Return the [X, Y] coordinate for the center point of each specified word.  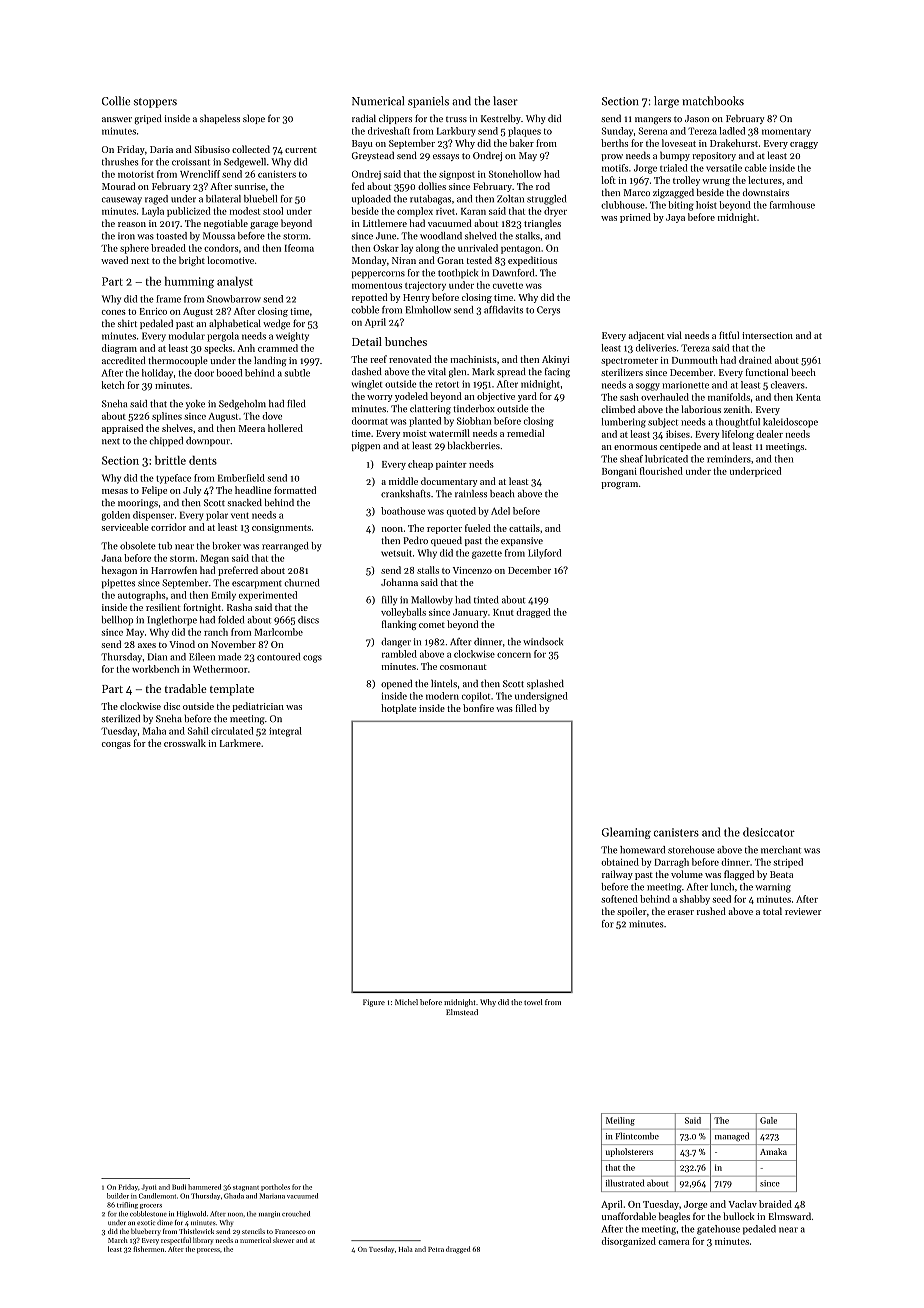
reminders [729, 459]
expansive [522, 541]
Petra [436, 1249]
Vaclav [742, 1204]
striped [788, 863]
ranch [216, 632]
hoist [706, 205]
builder [118, 1196]
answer [117, 119]
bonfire [478, 708]
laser [505, 101]
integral [285, 732]
